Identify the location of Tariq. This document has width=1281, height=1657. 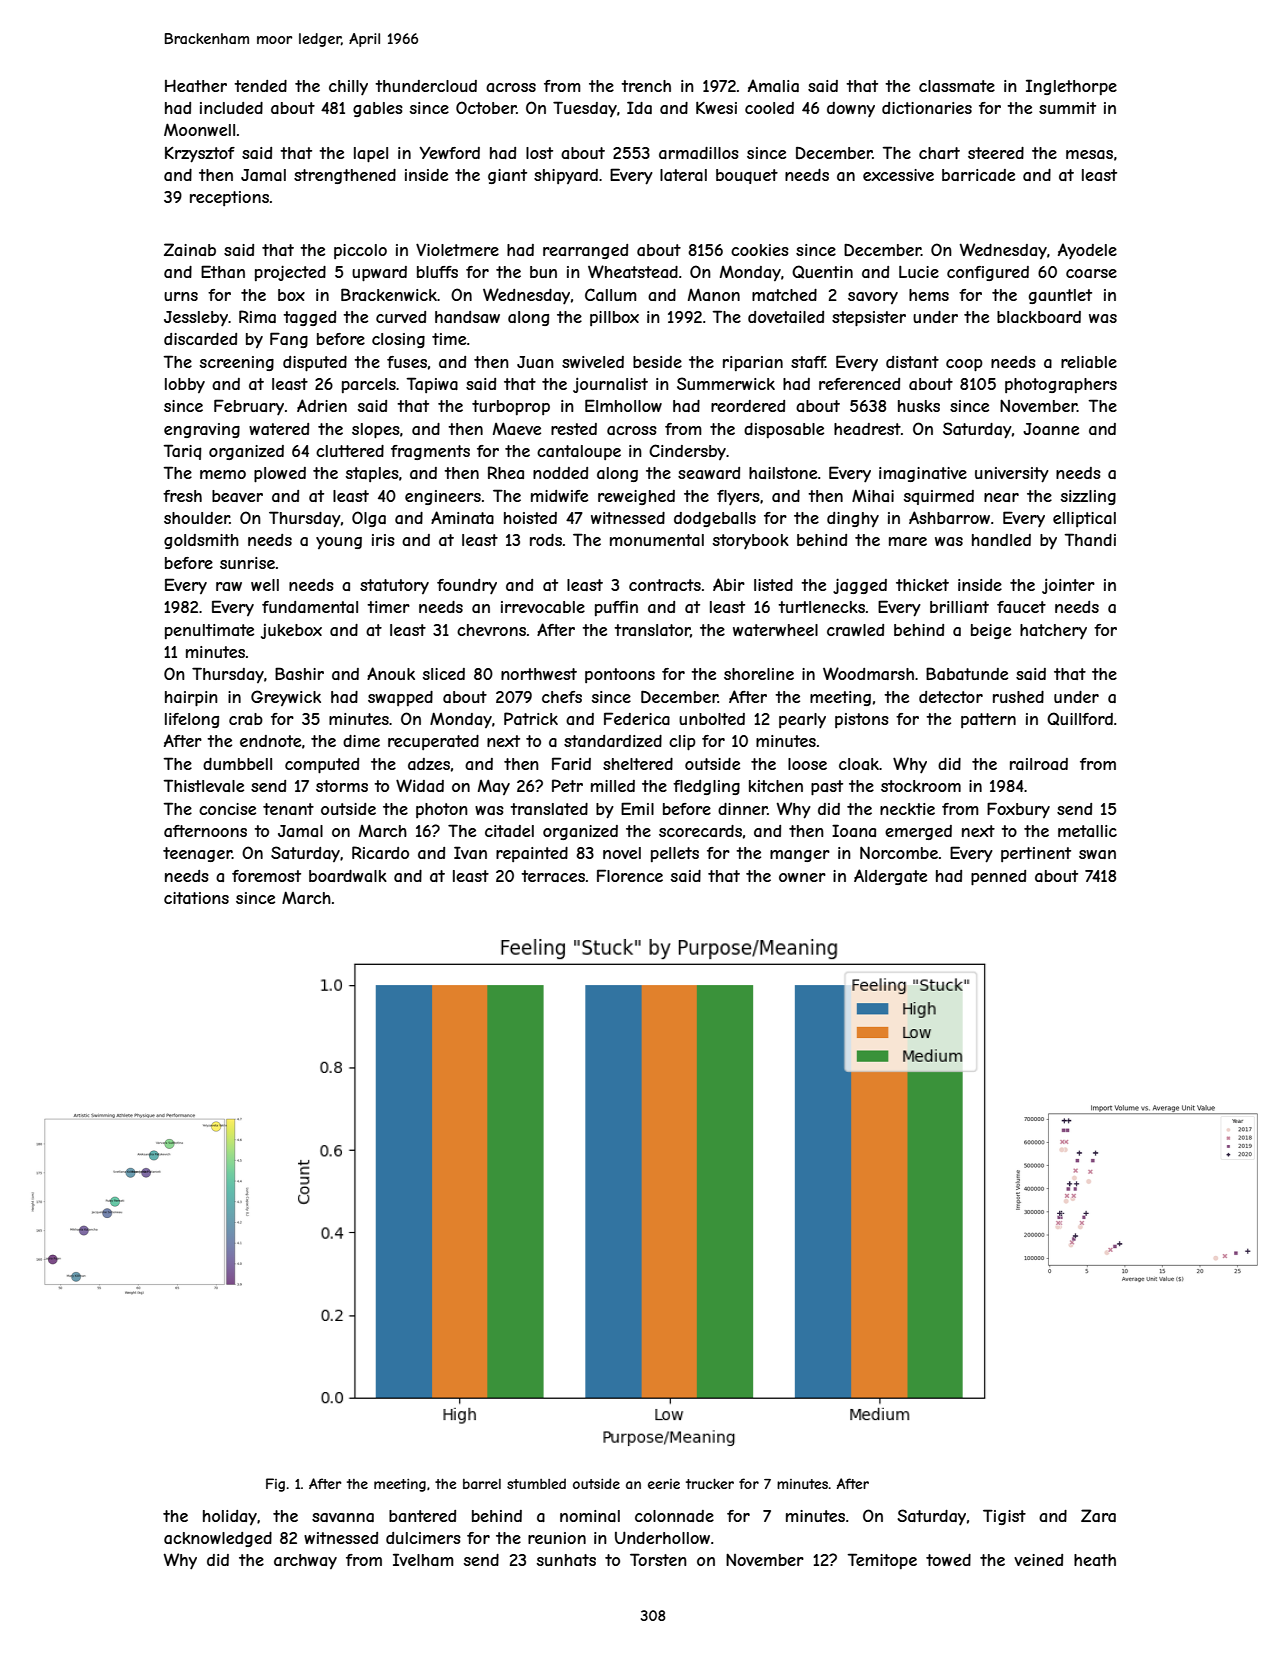
(182, 452).
